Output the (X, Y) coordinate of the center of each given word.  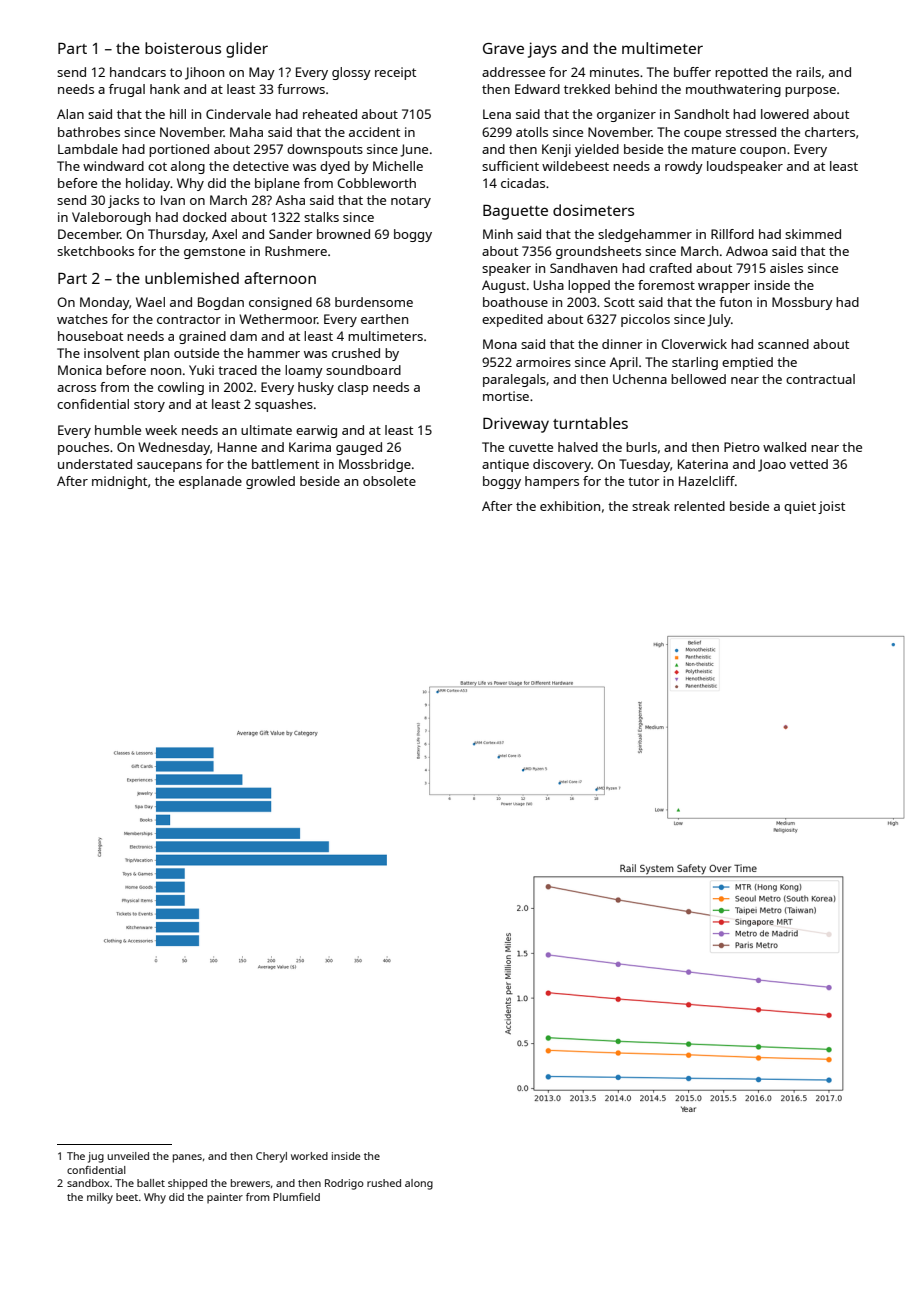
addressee (513, 72)
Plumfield (296, 1197)
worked (309, 1156)
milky (100, 1198)
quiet (800, 507)
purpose (810, 92)
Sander (291, 234)
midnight (119, 482)
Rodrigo (344, 1184)
